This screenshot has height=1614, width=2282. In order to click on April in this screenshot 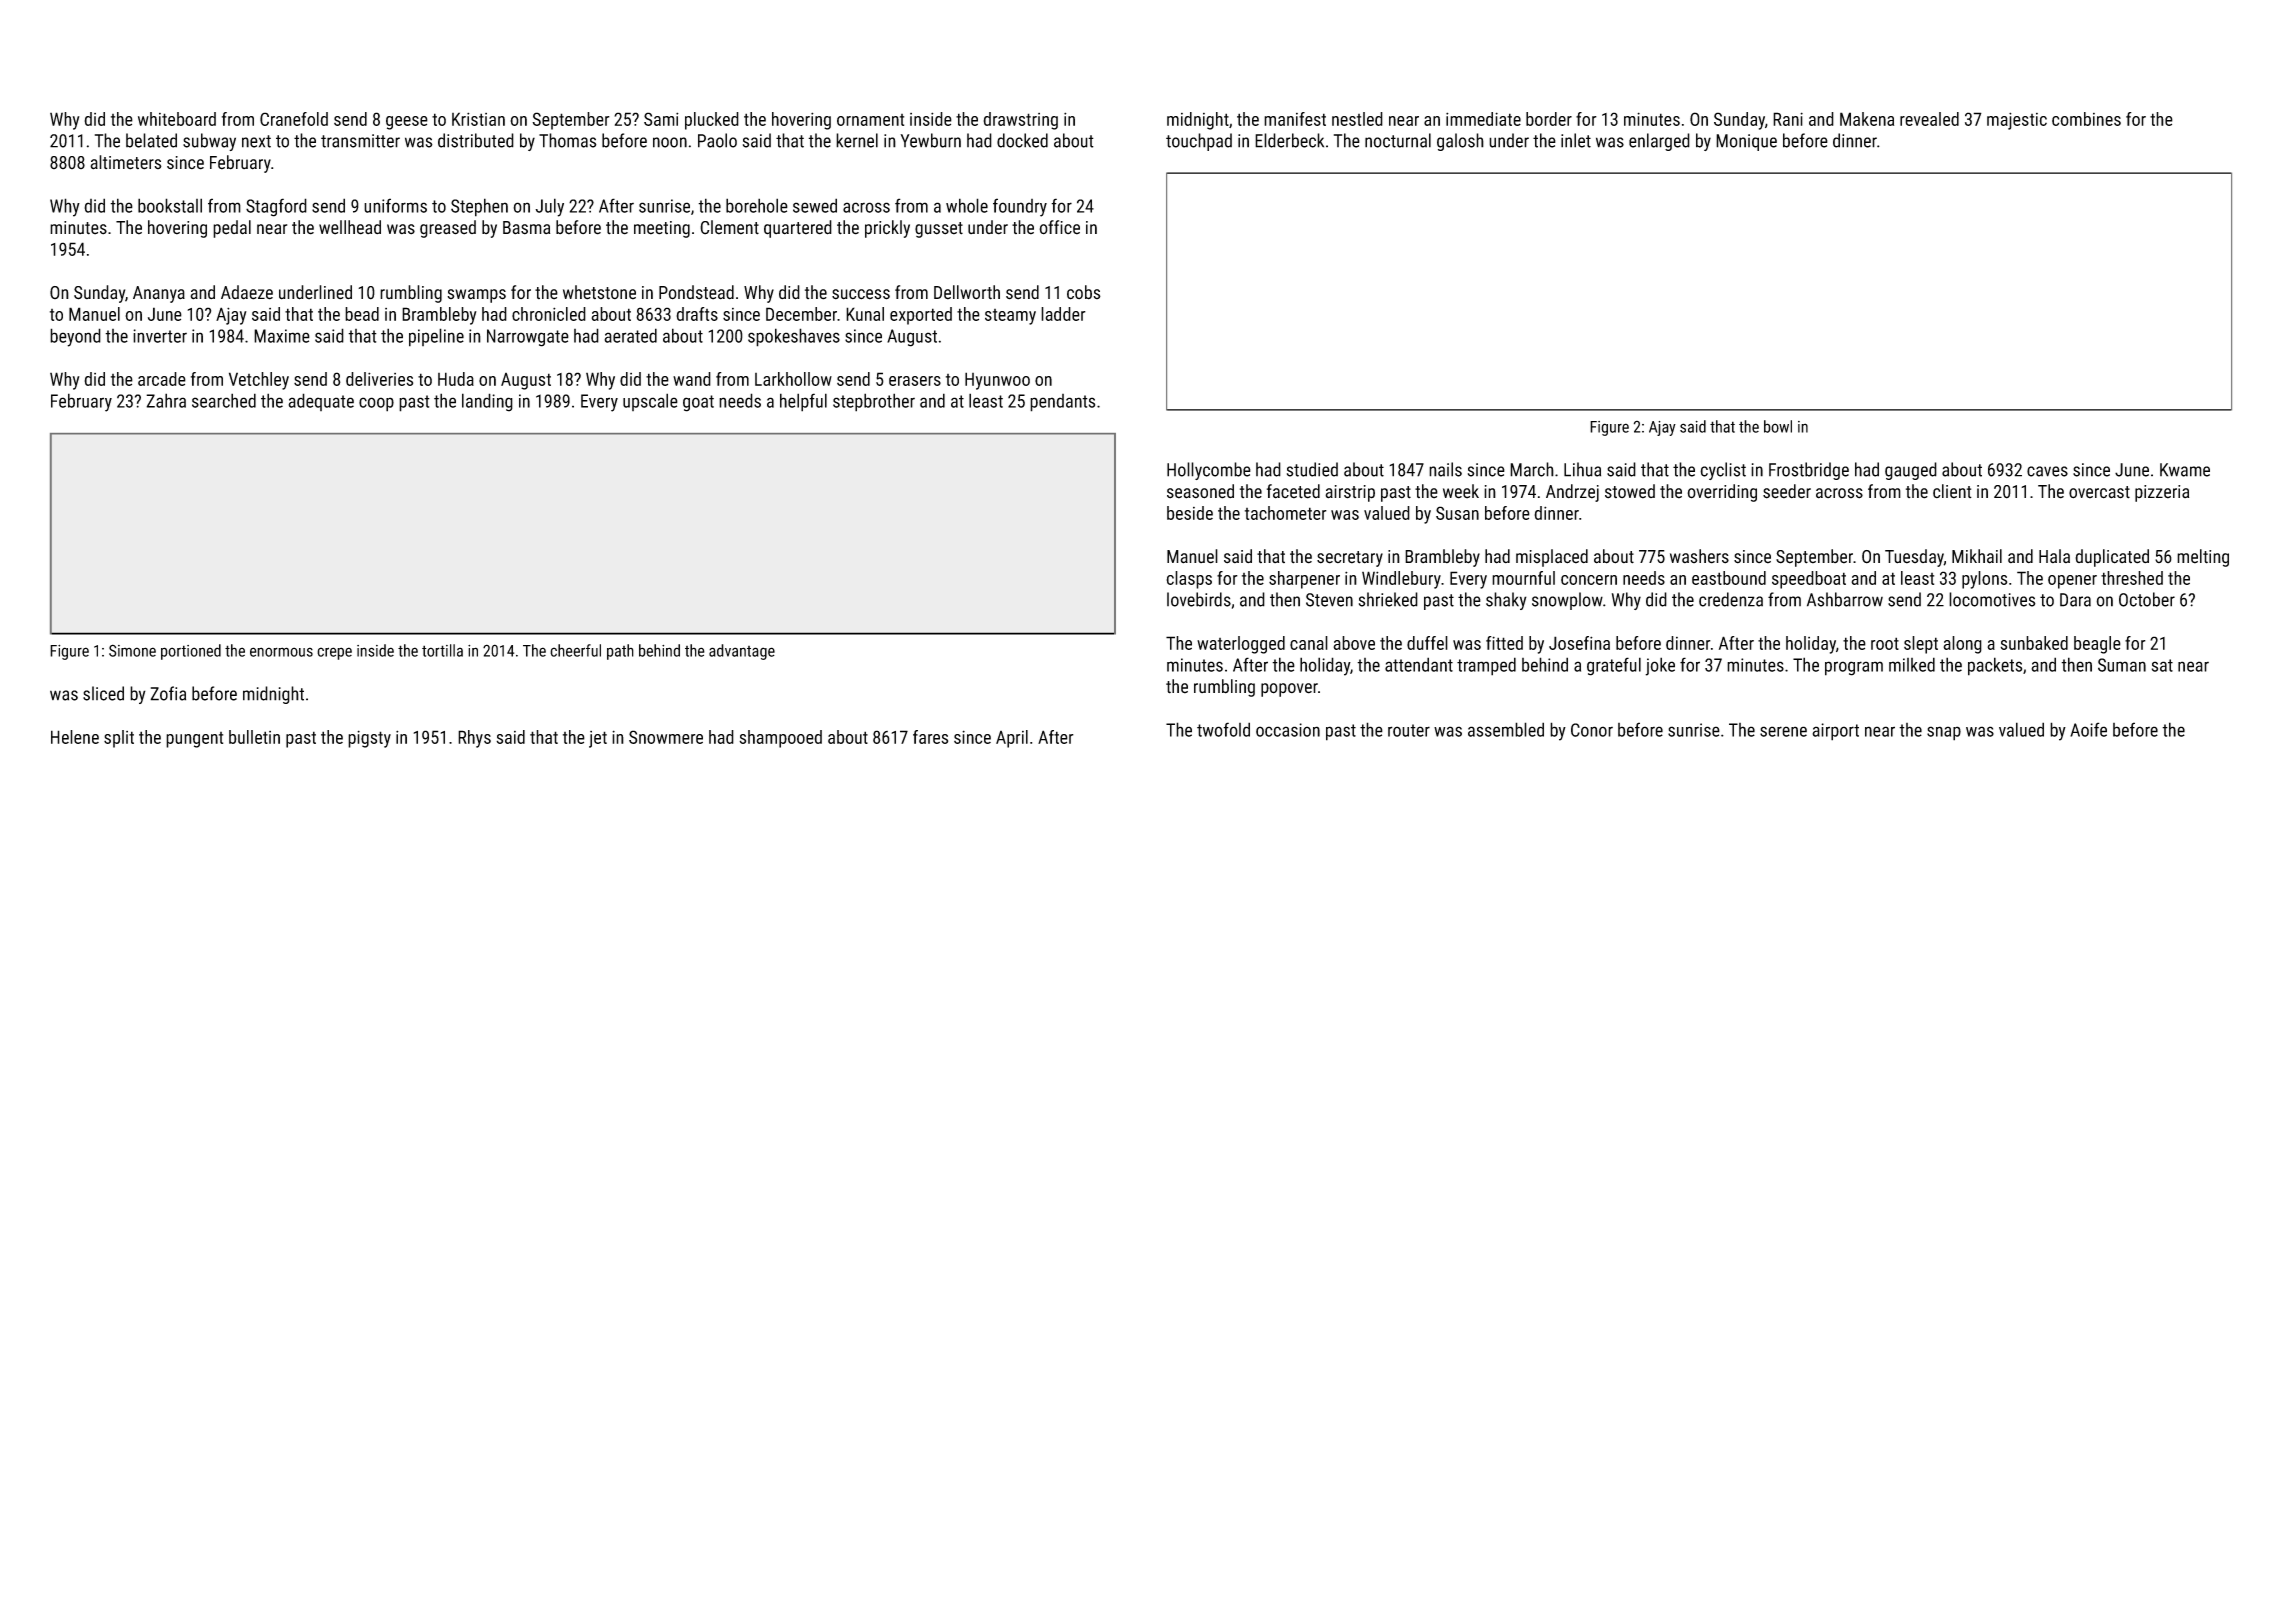, I will do `click(1012, 739)`.
